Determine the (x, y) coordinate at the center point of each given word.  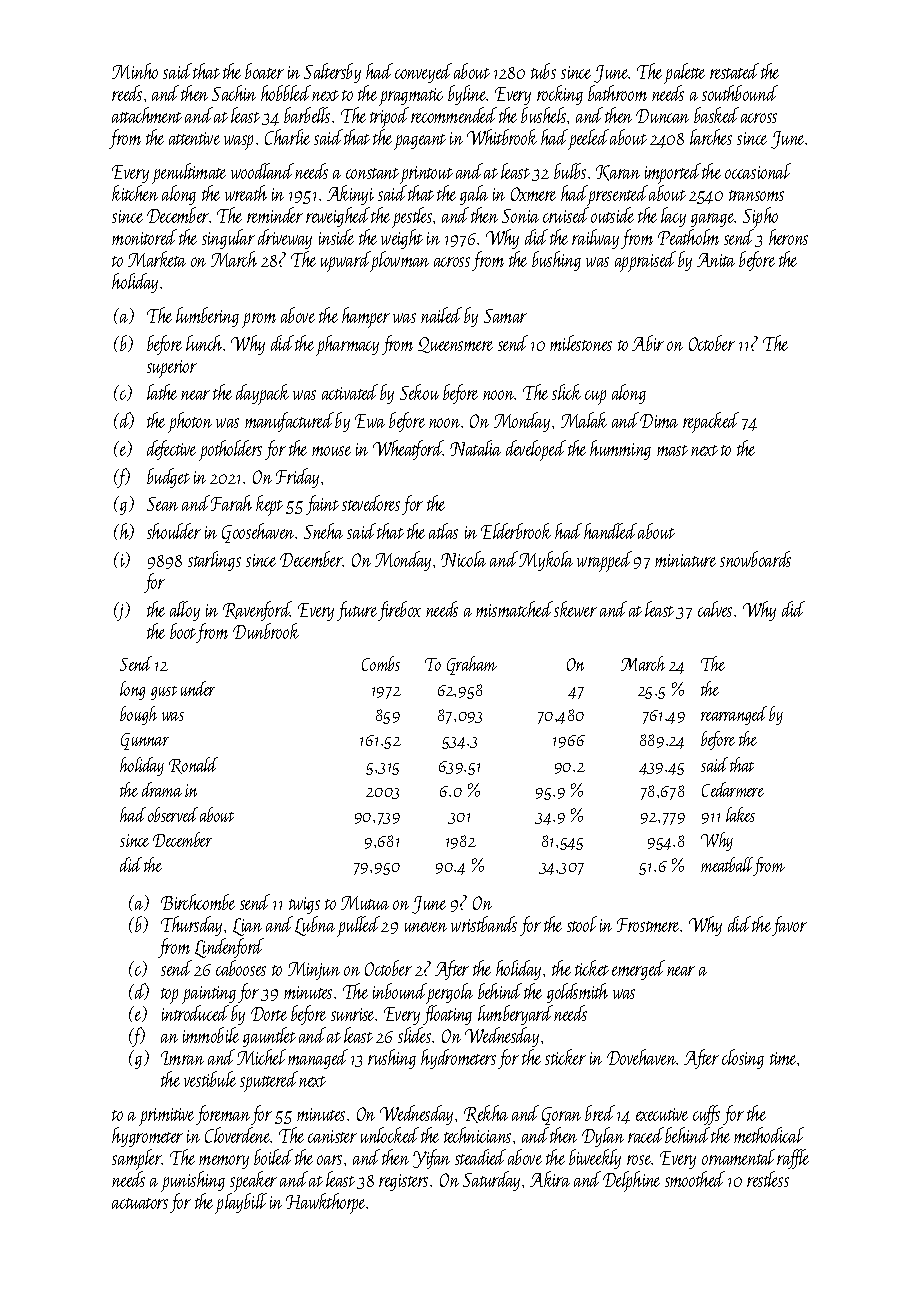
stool (582, 924)
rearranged (734, 715)
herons (788, 237)
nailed (441, 315)
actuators (140, 1203)
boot (183, 631)
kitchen (135, 193)
